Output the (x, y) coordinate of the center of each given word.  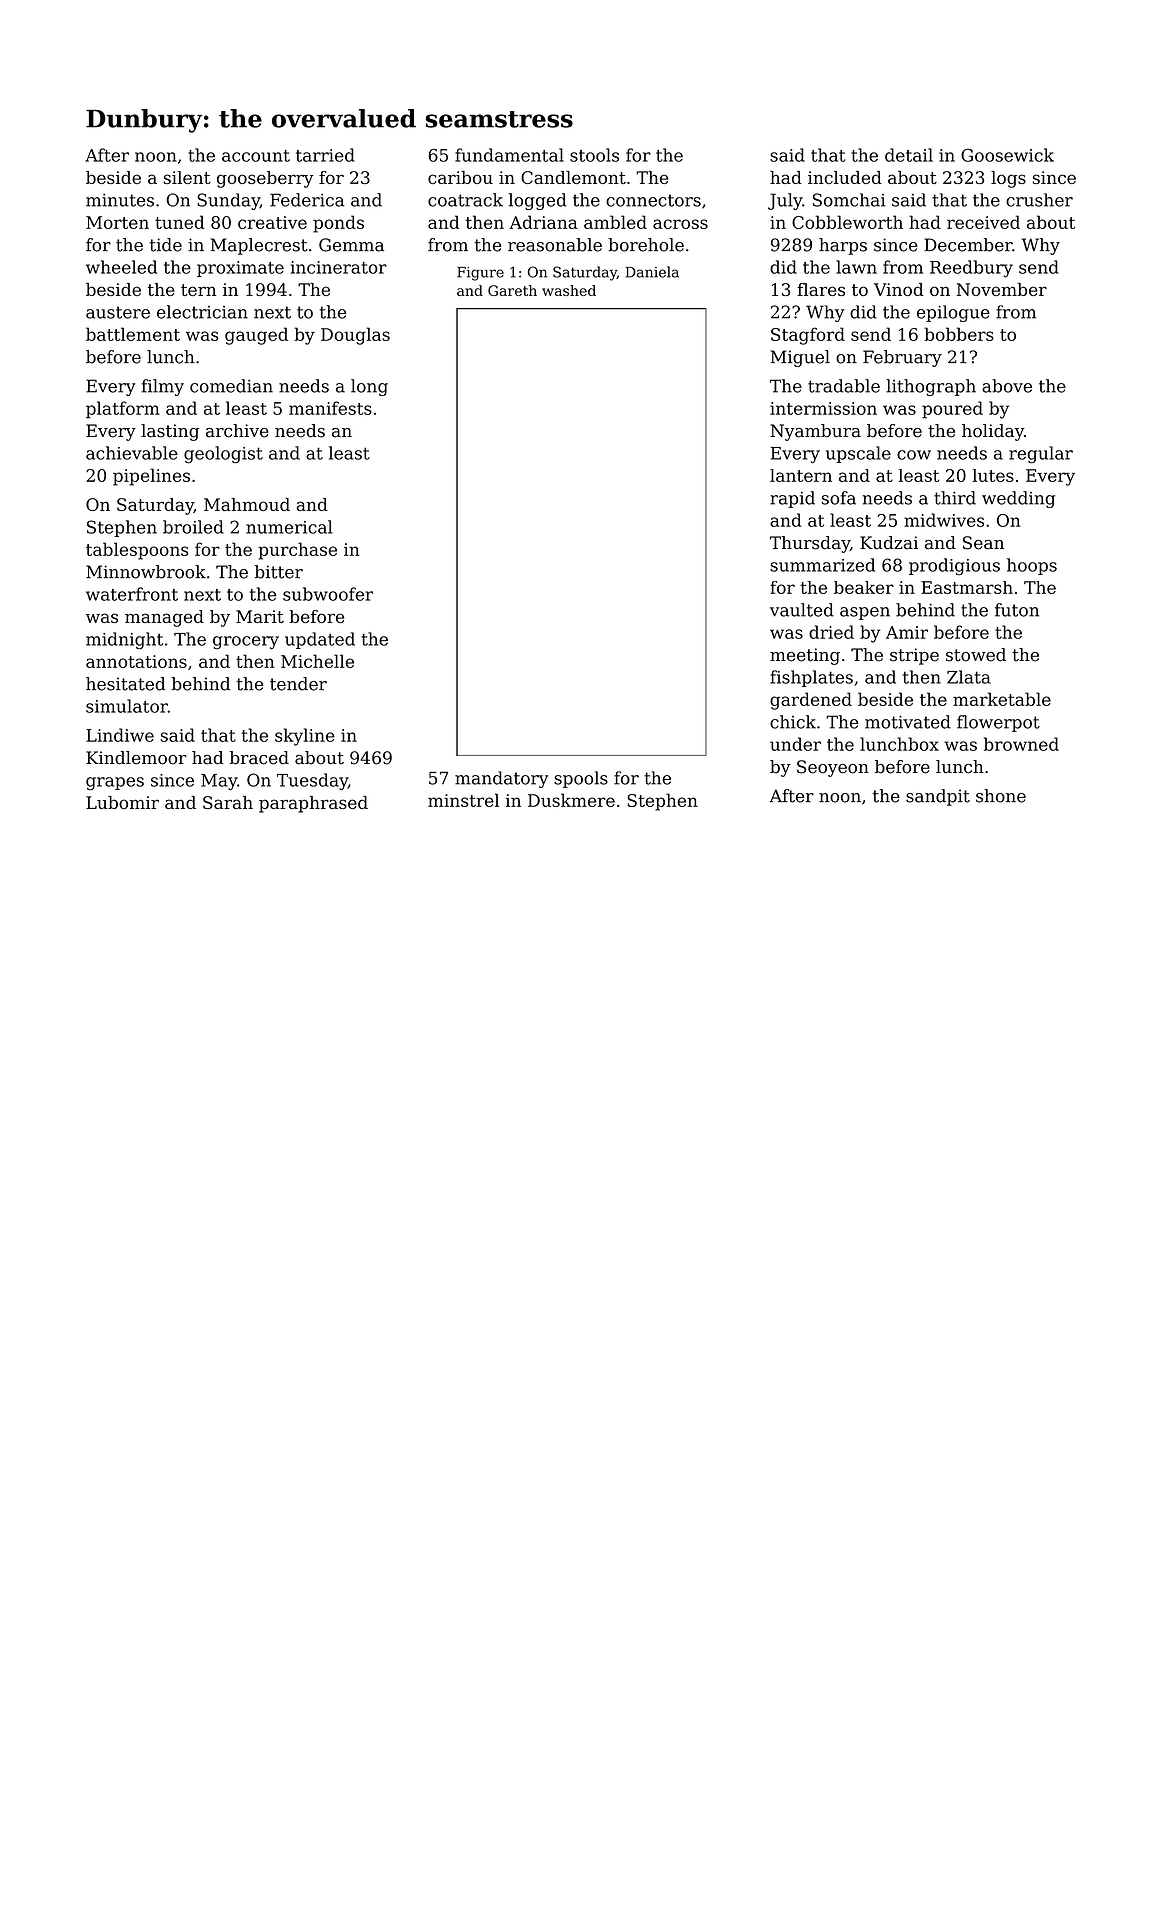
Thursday (810, 544)
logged (538, 201)
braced (259, 758)
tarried (325, 155)
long (369, 387)
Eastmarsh (967, 587)
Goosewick (1007, 155)
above (1007, 386)
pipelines (151, 477)
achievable (132, 453)
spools (581, 779)
